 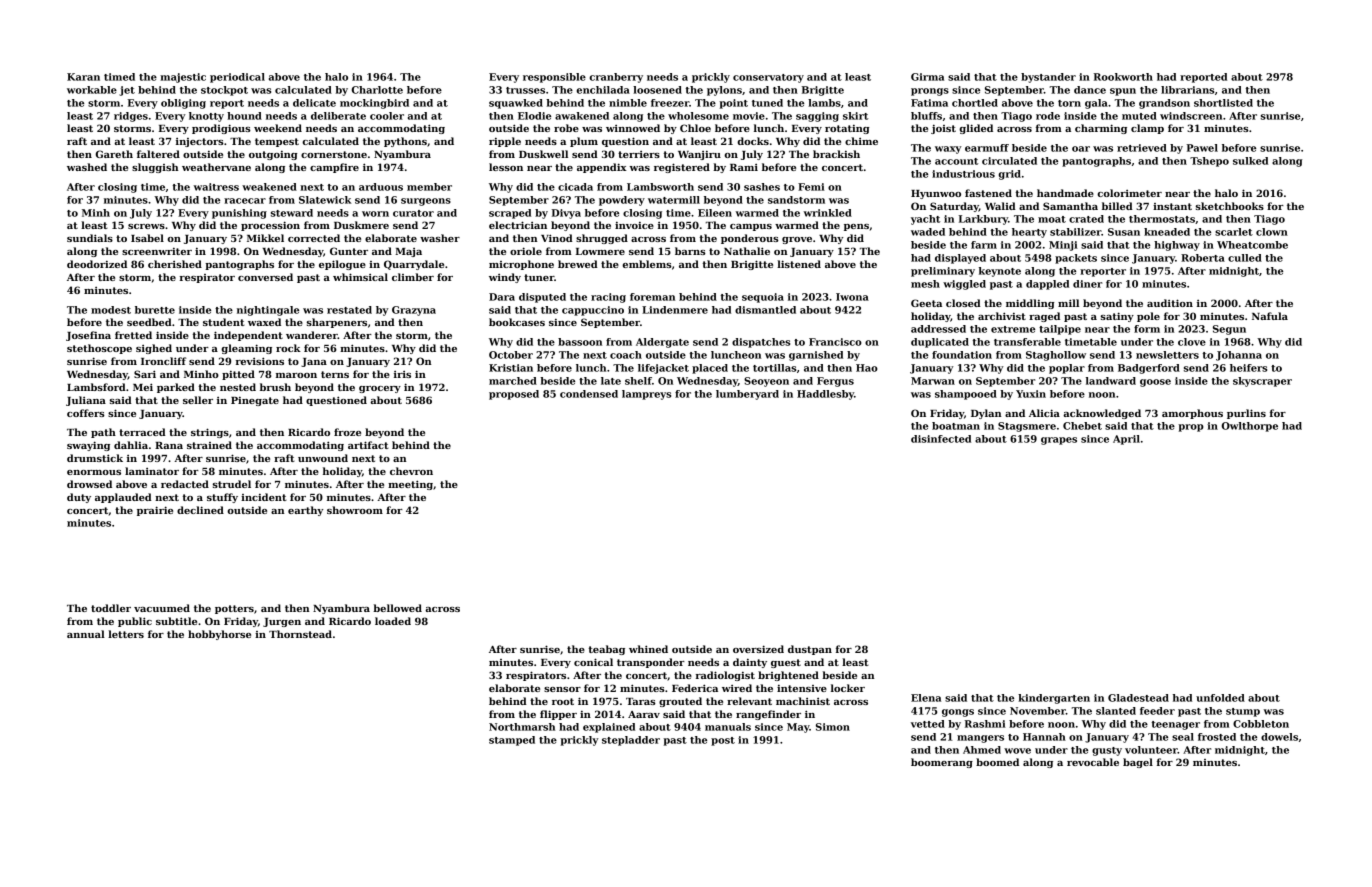 What do you see at coordinates (300, 634) in the image?
I see `Thornstead` at bounding box center [300, 634].
